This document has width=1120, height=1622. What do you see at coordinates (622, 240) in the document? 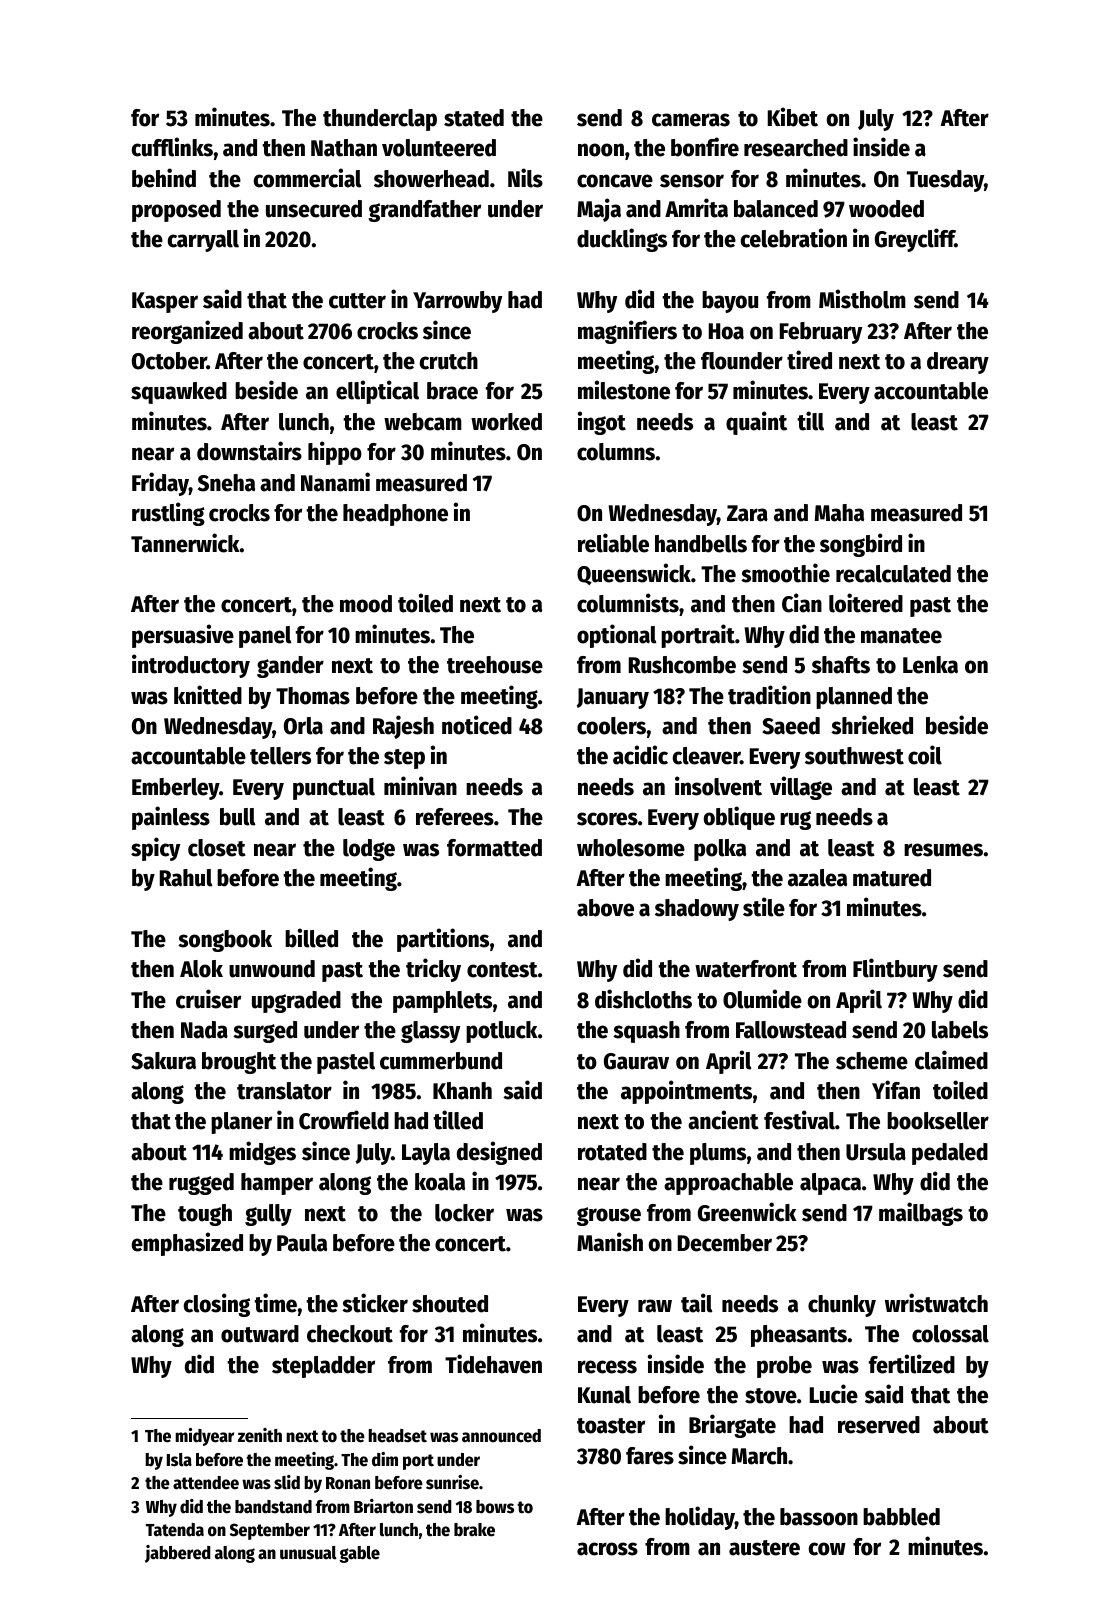
I see `ducklings` at bounding box center [622, 240].
